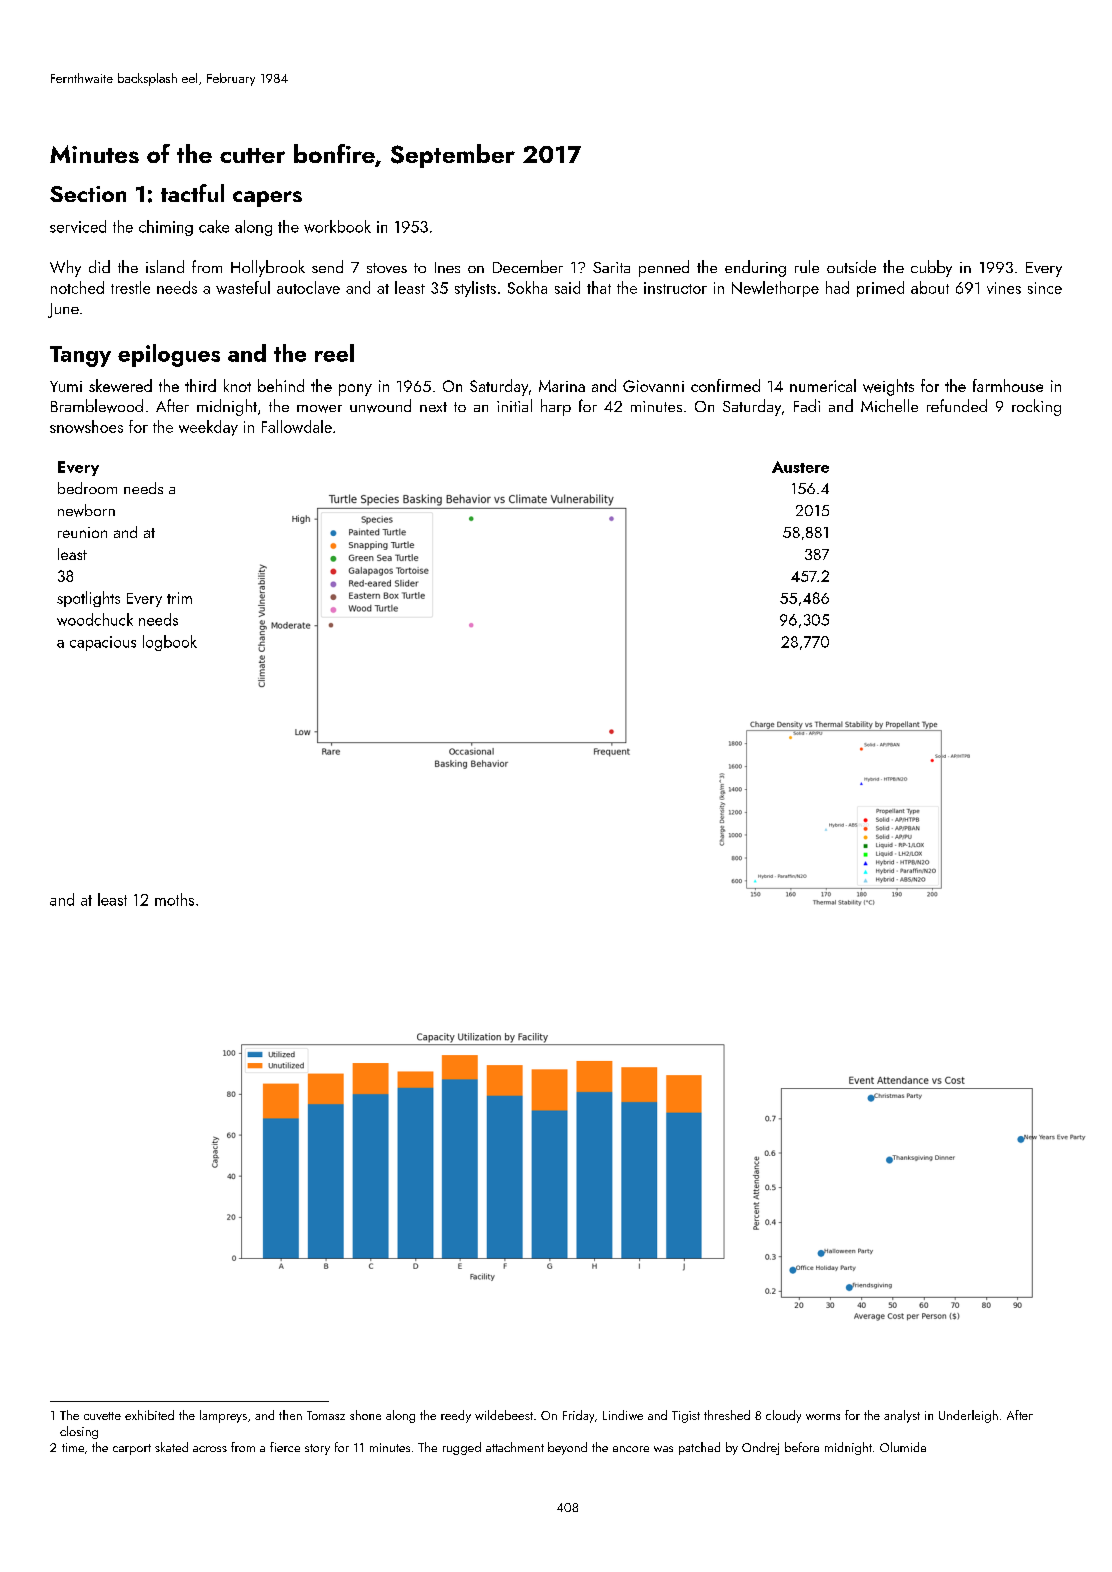 This screenshot has height=1572, width=1112. Describe the element at coordinates (337, 226) in the screenshot. I see `workbook` at that location.
